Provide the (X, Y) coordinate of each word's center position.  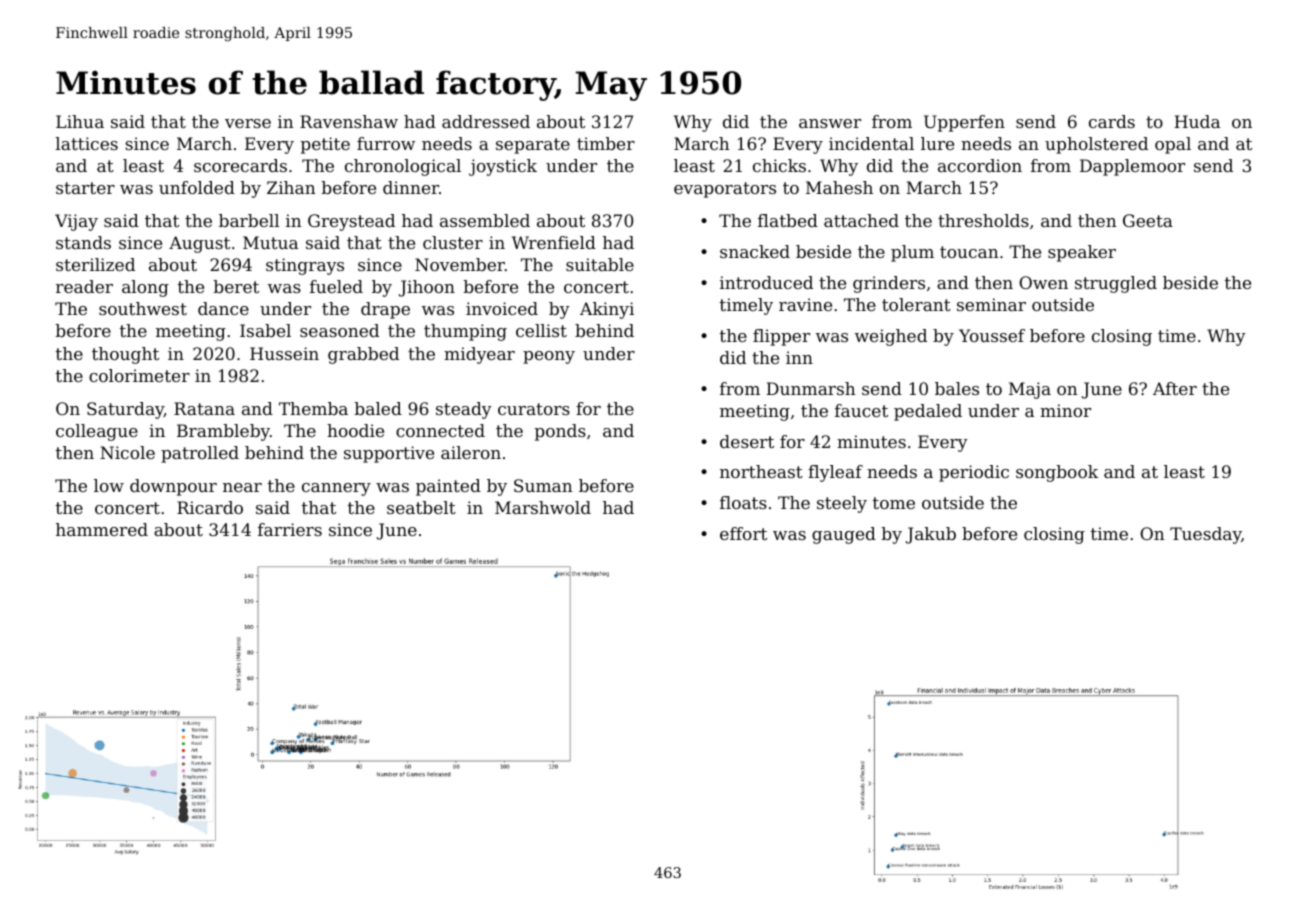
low (109, 485)
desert (747, 441)
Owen (1043, 282)
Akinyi (607, 310)
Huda (1197, 121)
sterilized (95, 264)
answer (830, 123)
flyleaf (835, 473)
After (1175, 388)
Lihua (80, 121)
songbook (1057, 473)
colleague (97, 432)
